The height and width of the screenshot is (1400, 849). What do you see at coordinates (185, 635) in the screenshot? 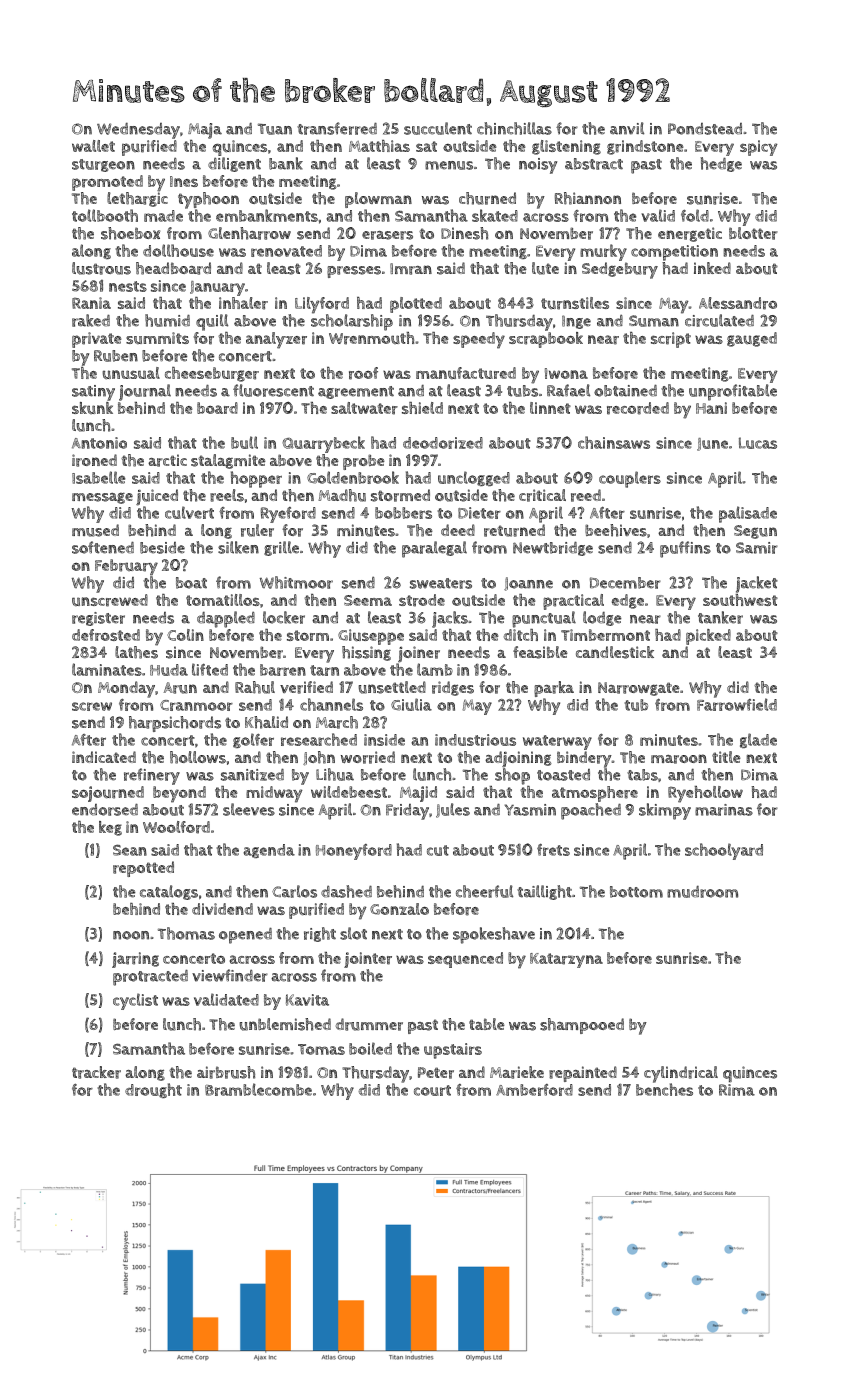
I see `Colin` at bounding box center [185, 635].
